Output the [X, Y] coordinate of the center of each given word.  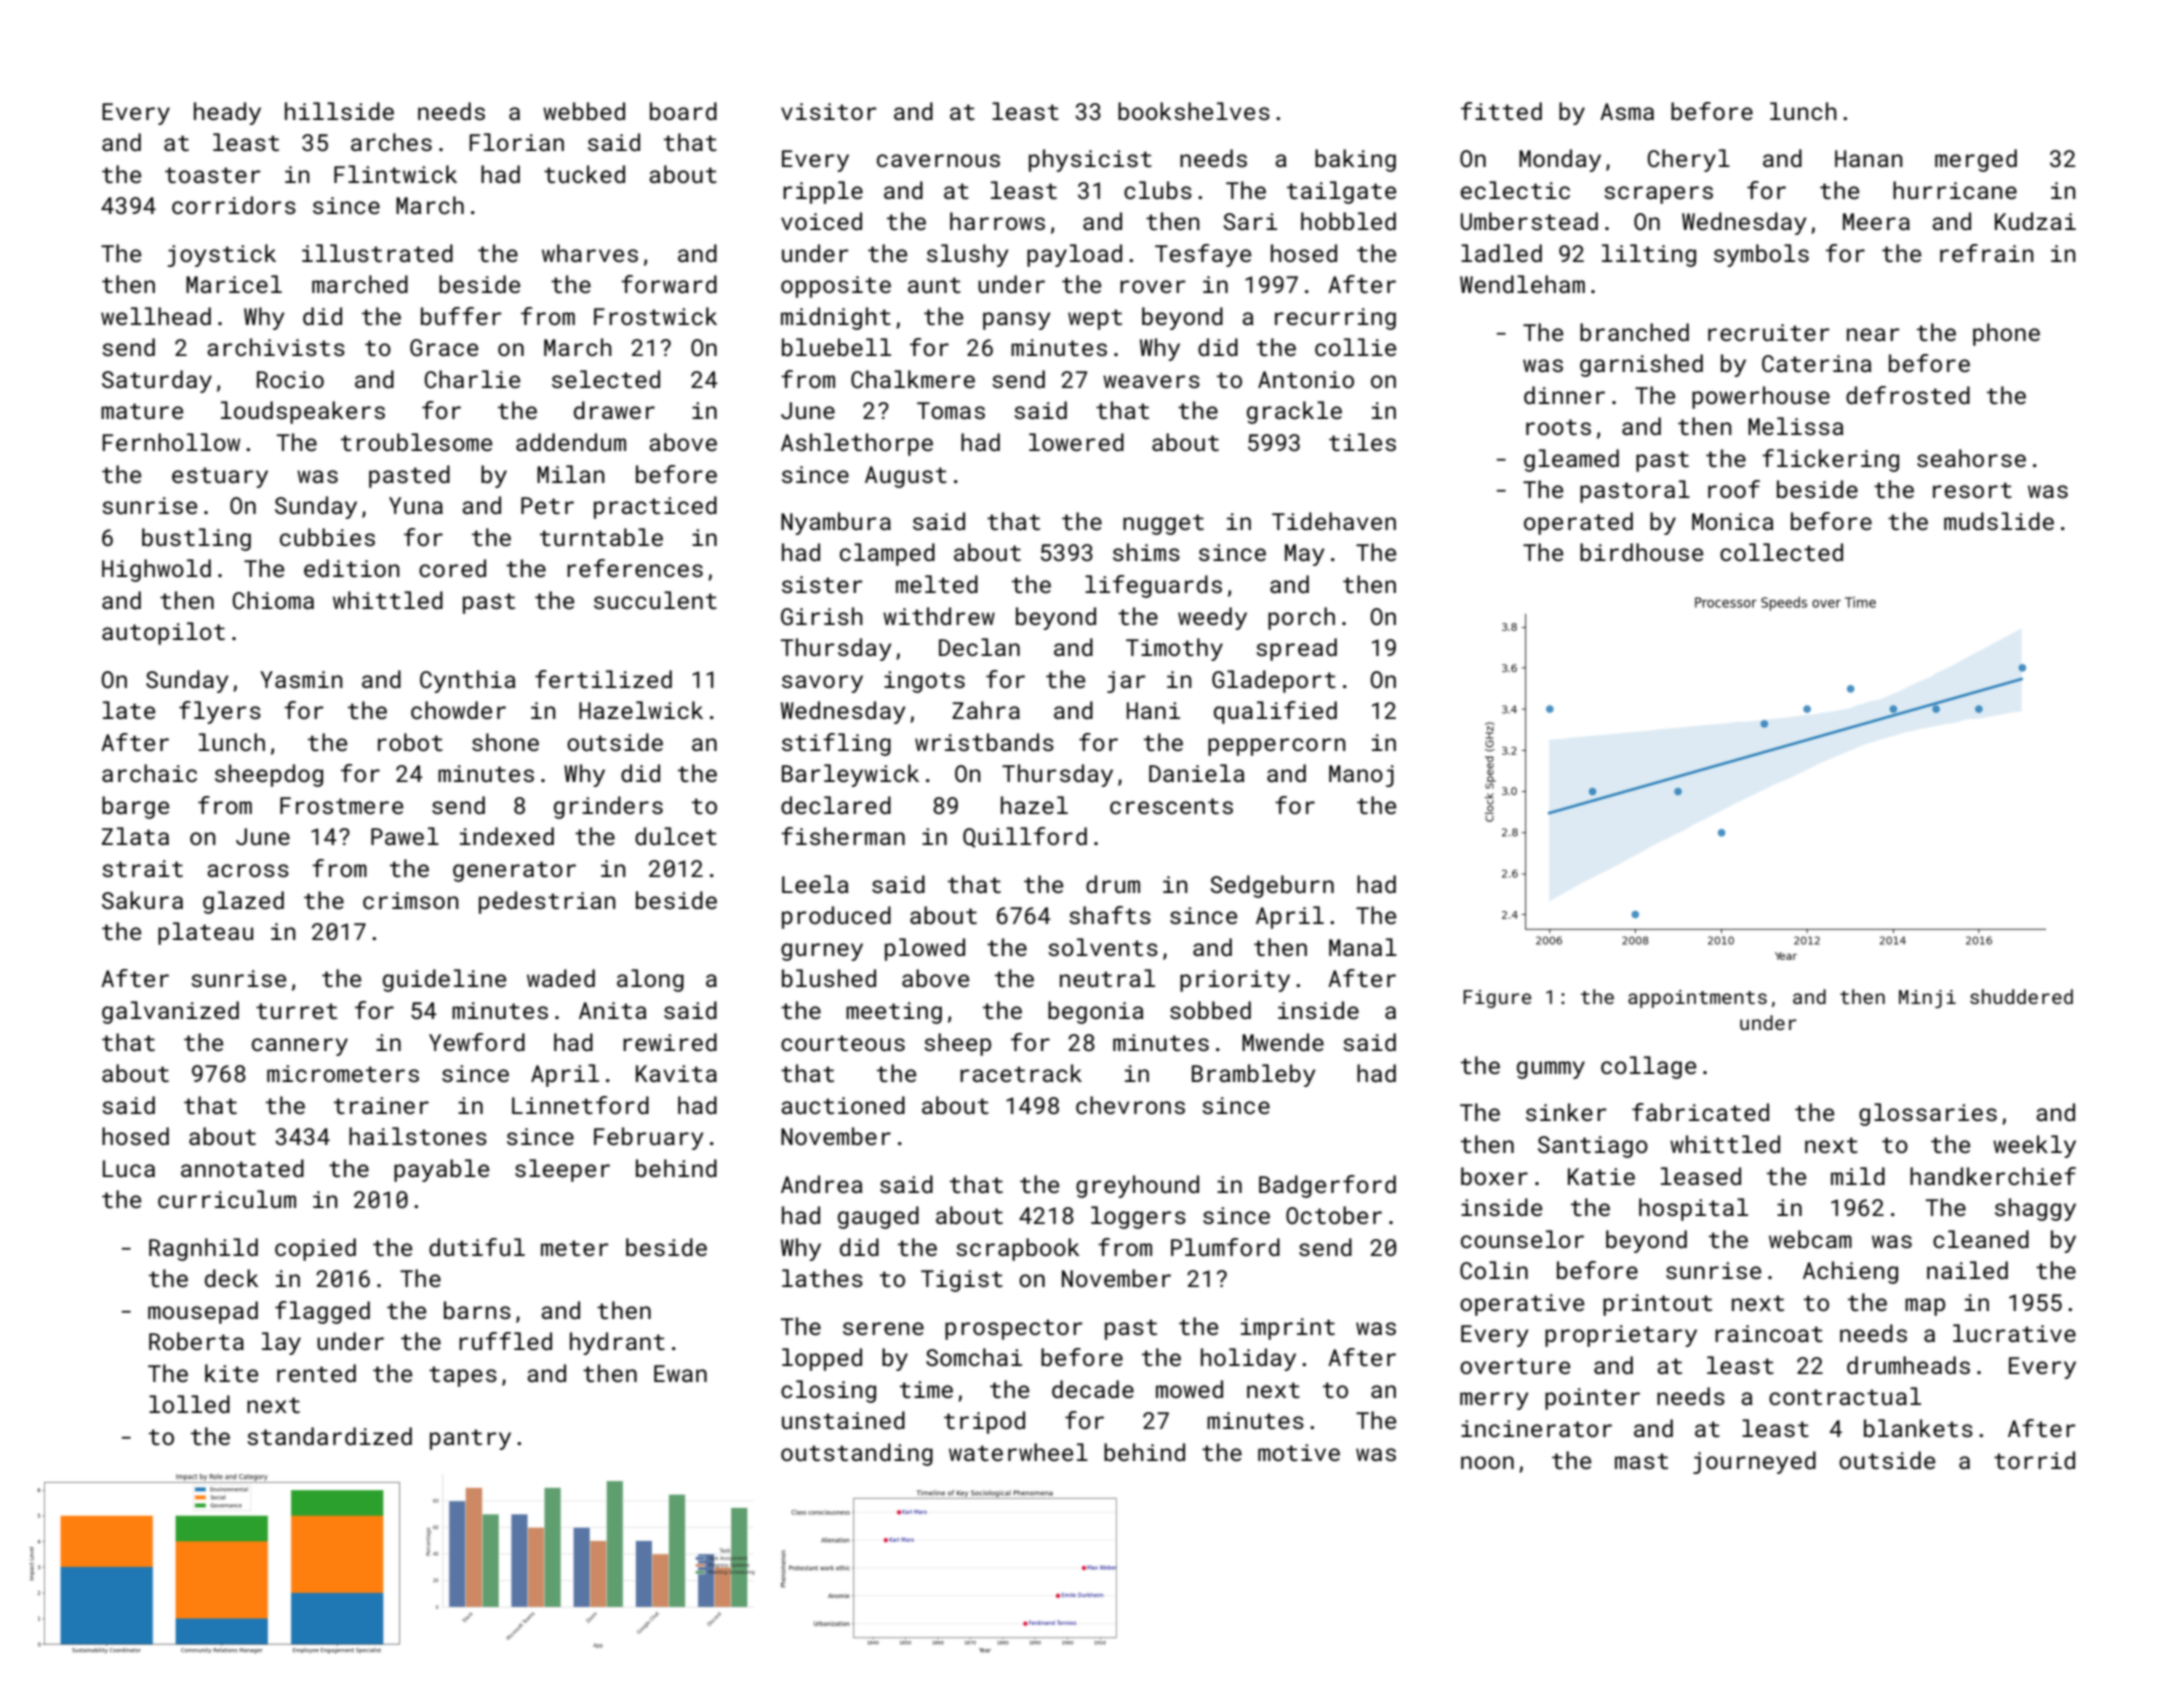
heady [227, 113]
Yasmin [301, 679]
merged [1976, 160]
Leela [815, 884]
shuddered [2021, 996]
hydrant [617, 1343]
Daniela [1197, 773]
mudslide [1999, 521]
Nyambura [836, 523]
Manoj [1361, 776]
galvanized [170, 1012]
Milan [571, 474]
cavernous [938, 160]
